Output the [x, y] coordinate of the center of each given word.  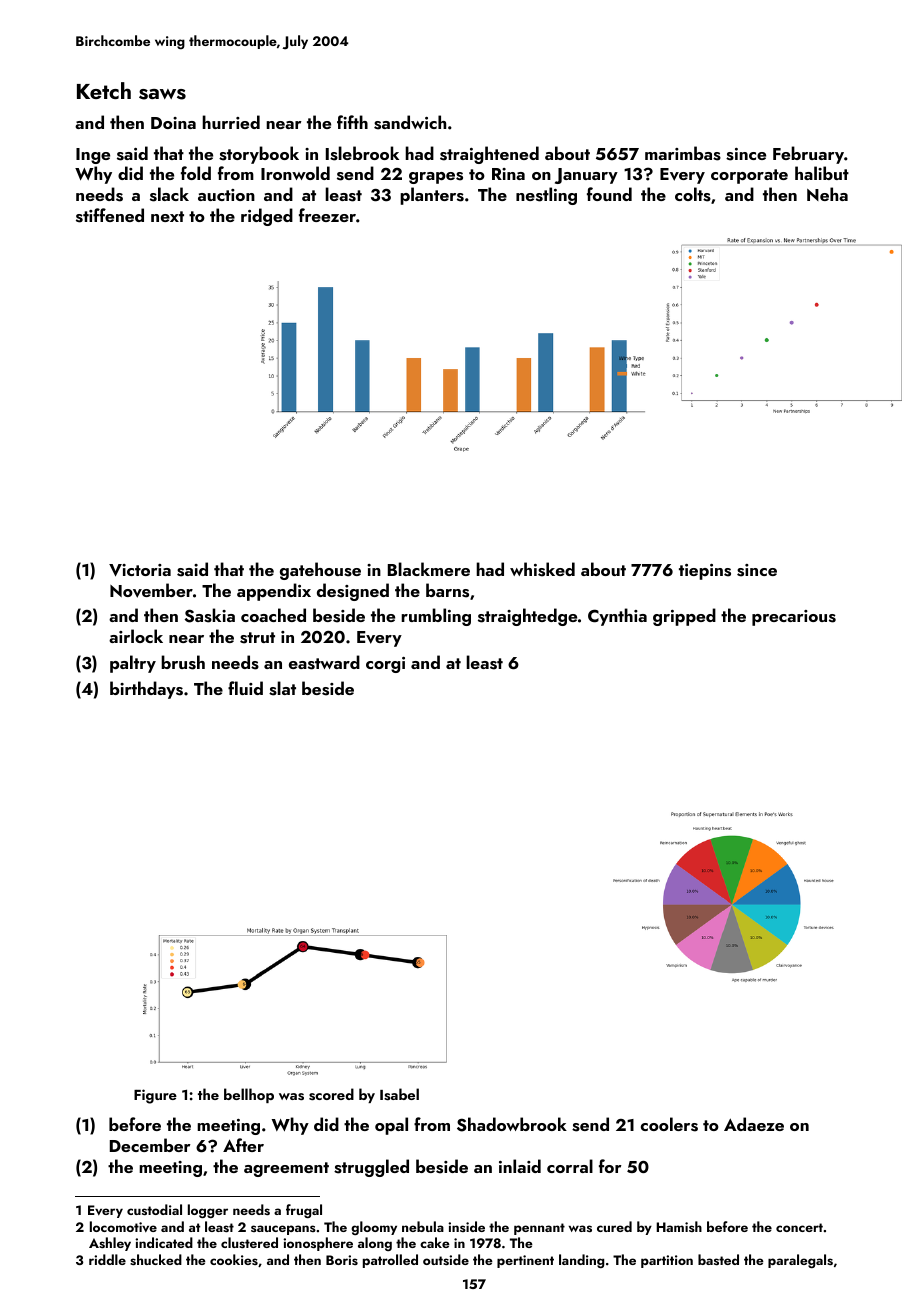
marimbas [683, 153]
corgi [385, 665]
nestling [546, 196]
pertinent [525, 1261]
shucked [156, 1259]
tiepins [705, 572]
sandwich [410, 122]
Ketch [104, 90]
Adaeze [754, 1124]
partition [667, 1261]
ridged [267, 217]
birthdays [146, 690]
